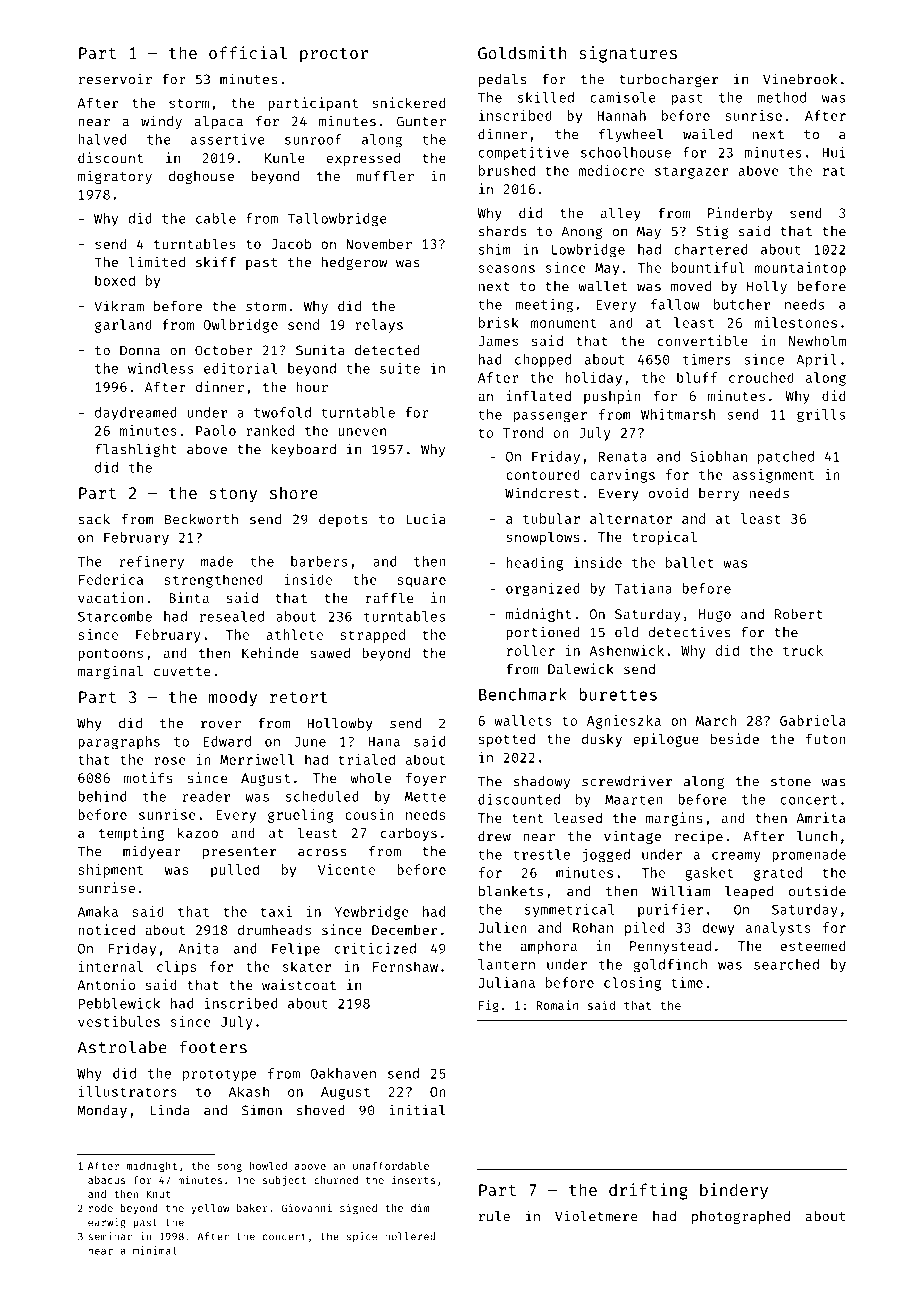 This page has width=924, height=1308. Describe the element at coordinates (201, 177) in the page. I see `doghouse` at that location.
